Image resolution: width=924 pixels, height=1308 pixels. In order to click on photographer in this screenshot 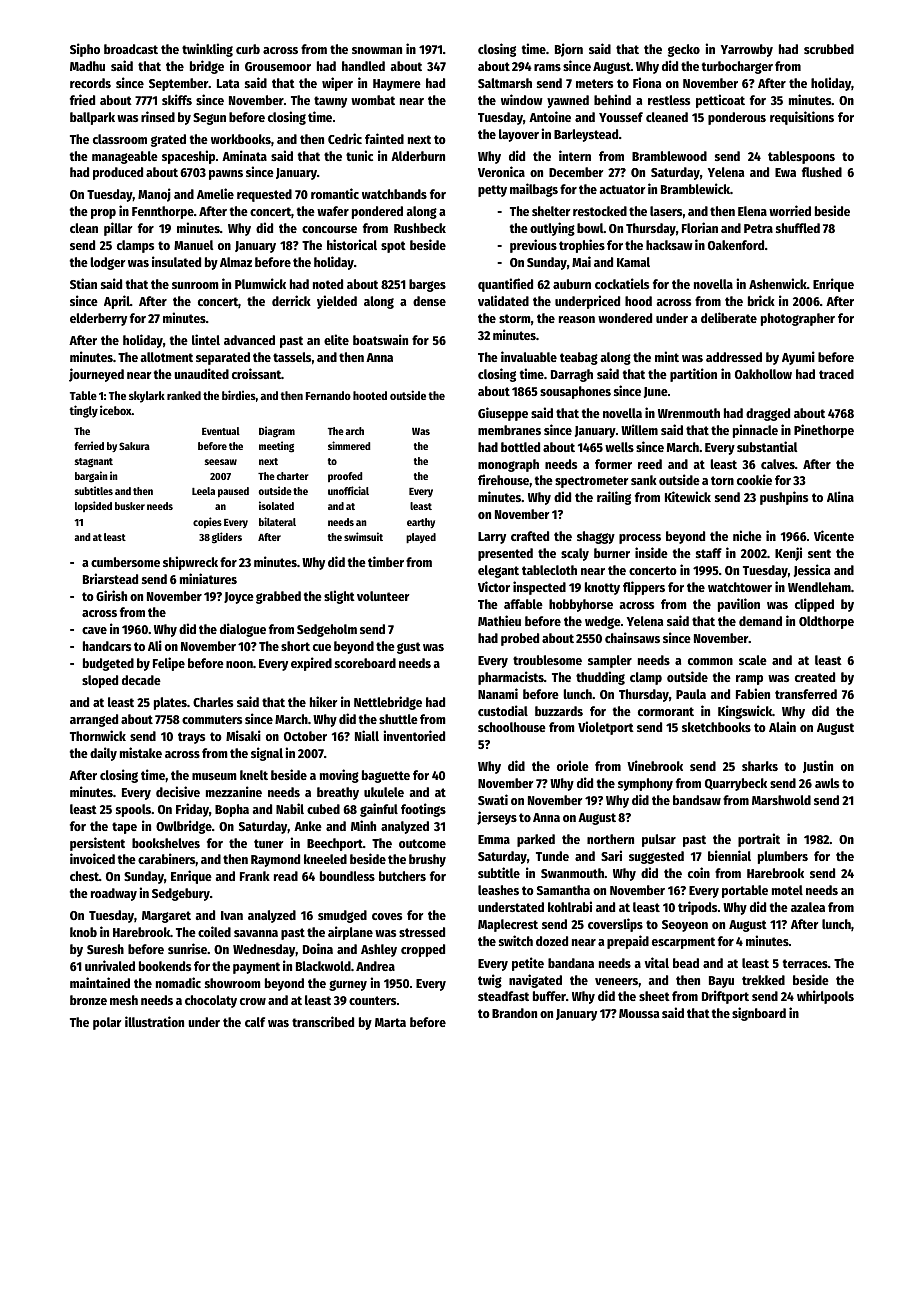, I will do `click(798, 319)`.
